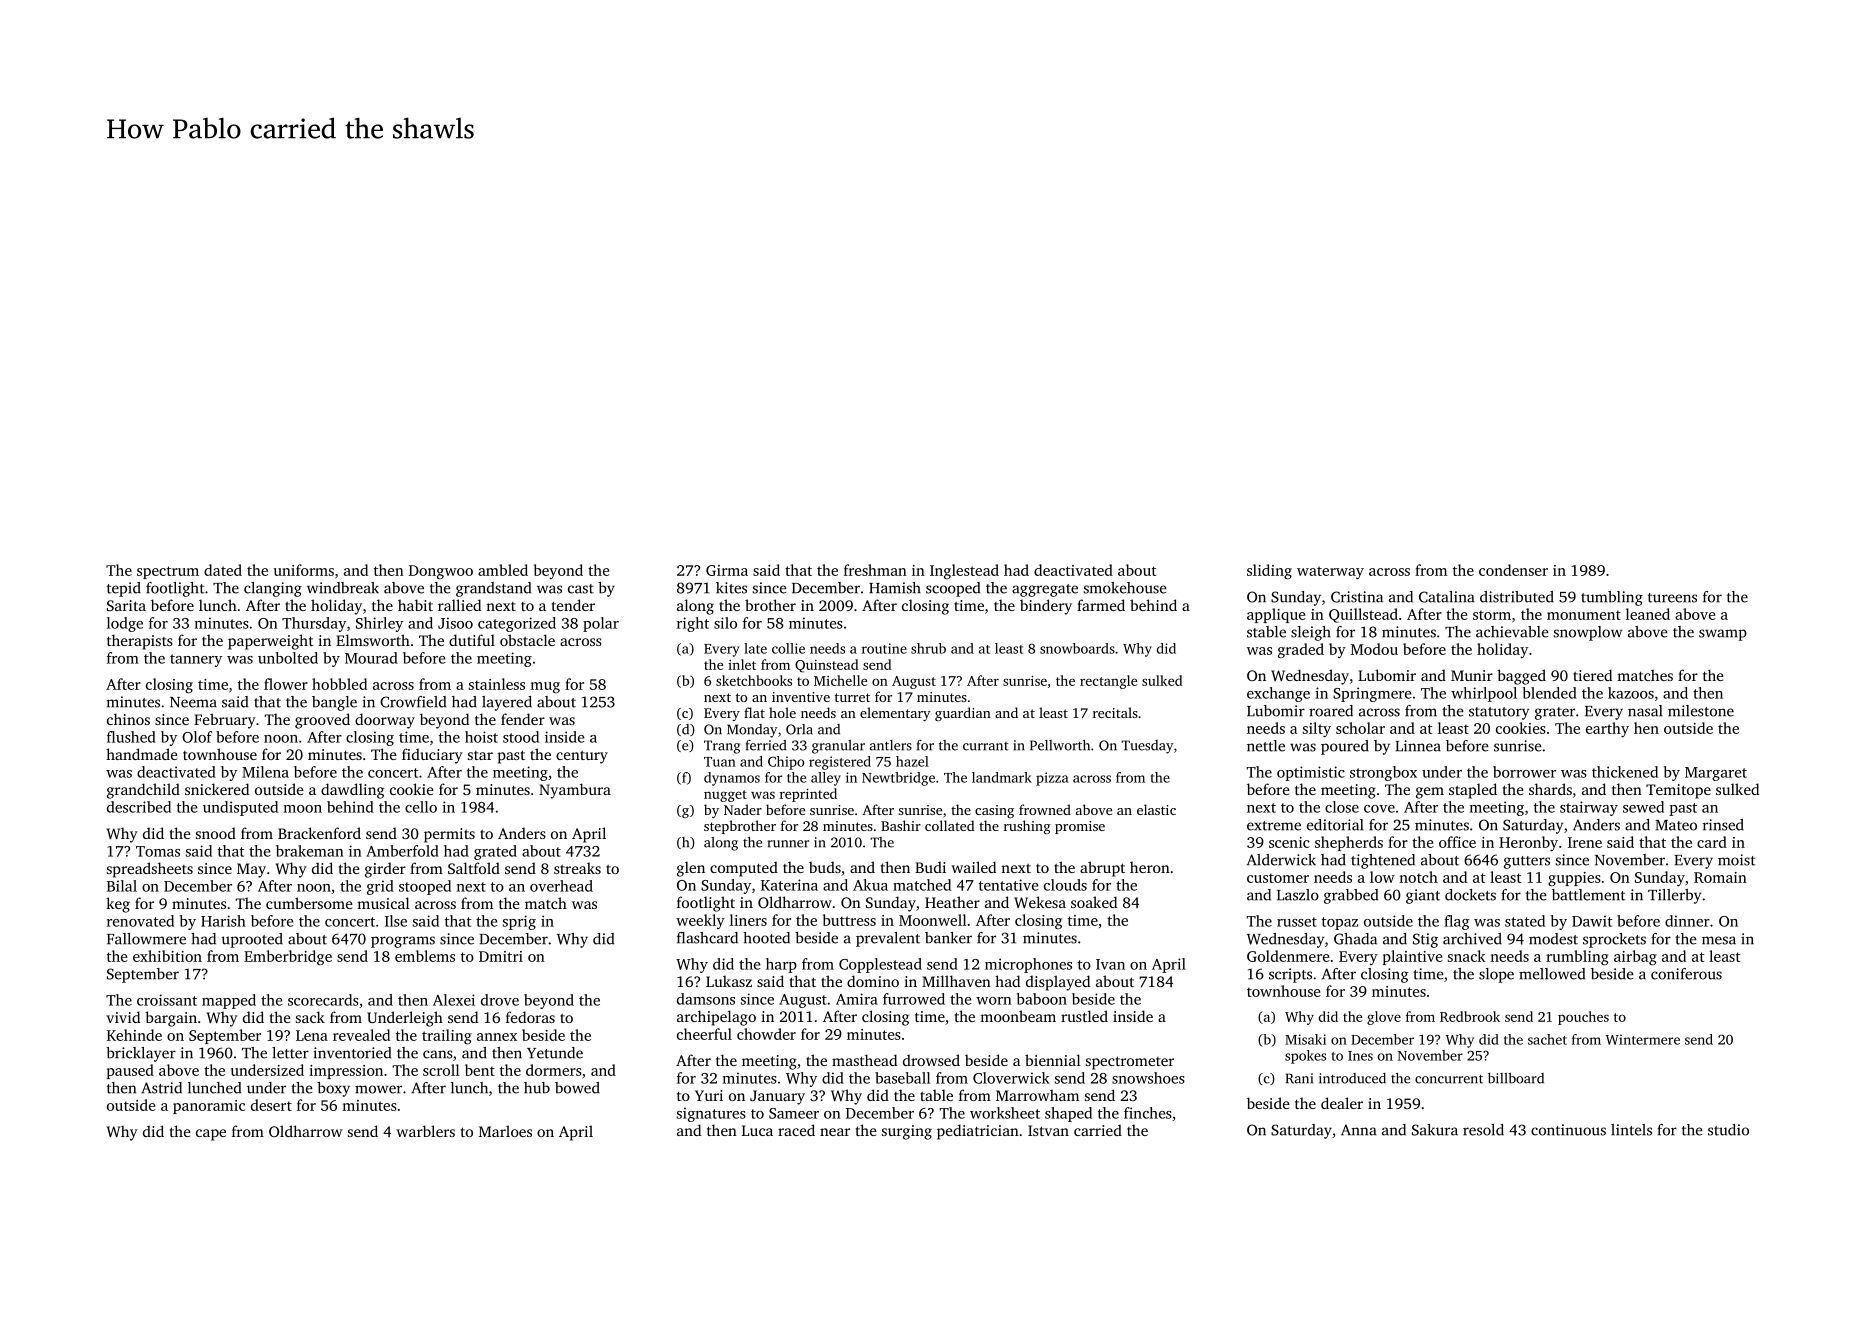  What do you see at coordinates (385, 721) in the page?
I see `doorway` at bounding box center [385, 721].
